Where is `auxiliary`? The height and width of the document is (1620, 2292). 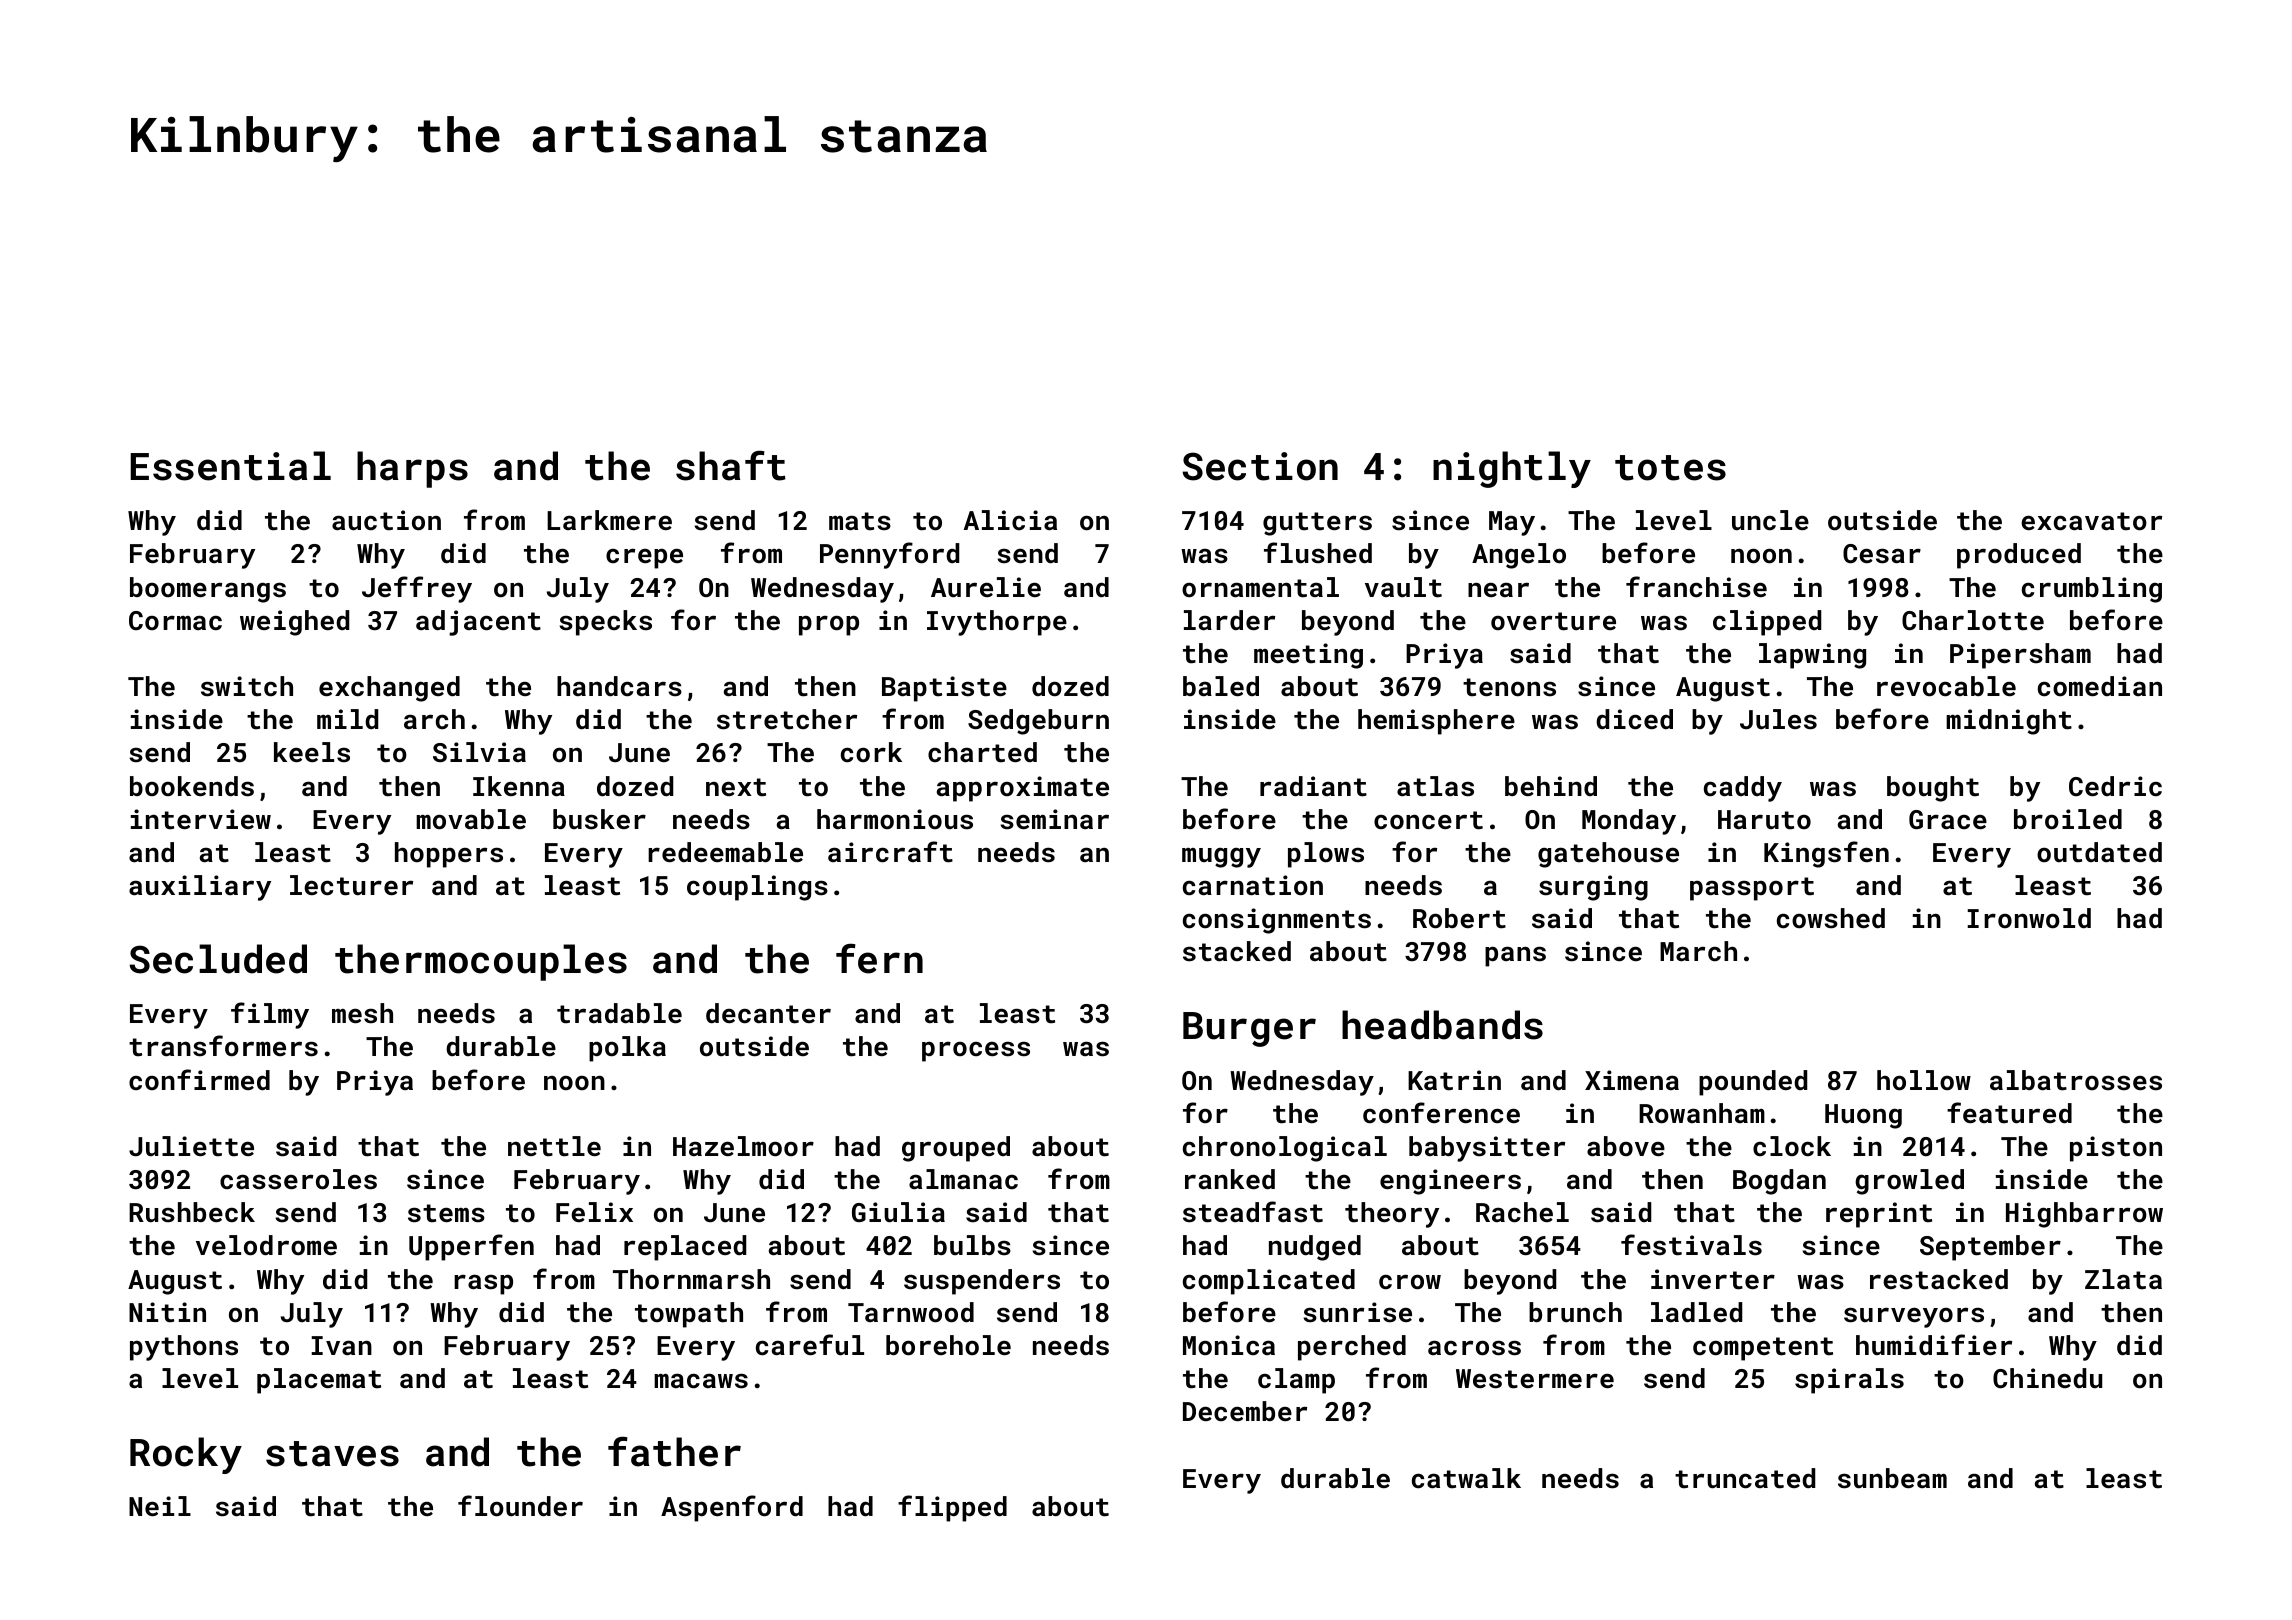
auxiliary is located at coordinates (200, 888).
